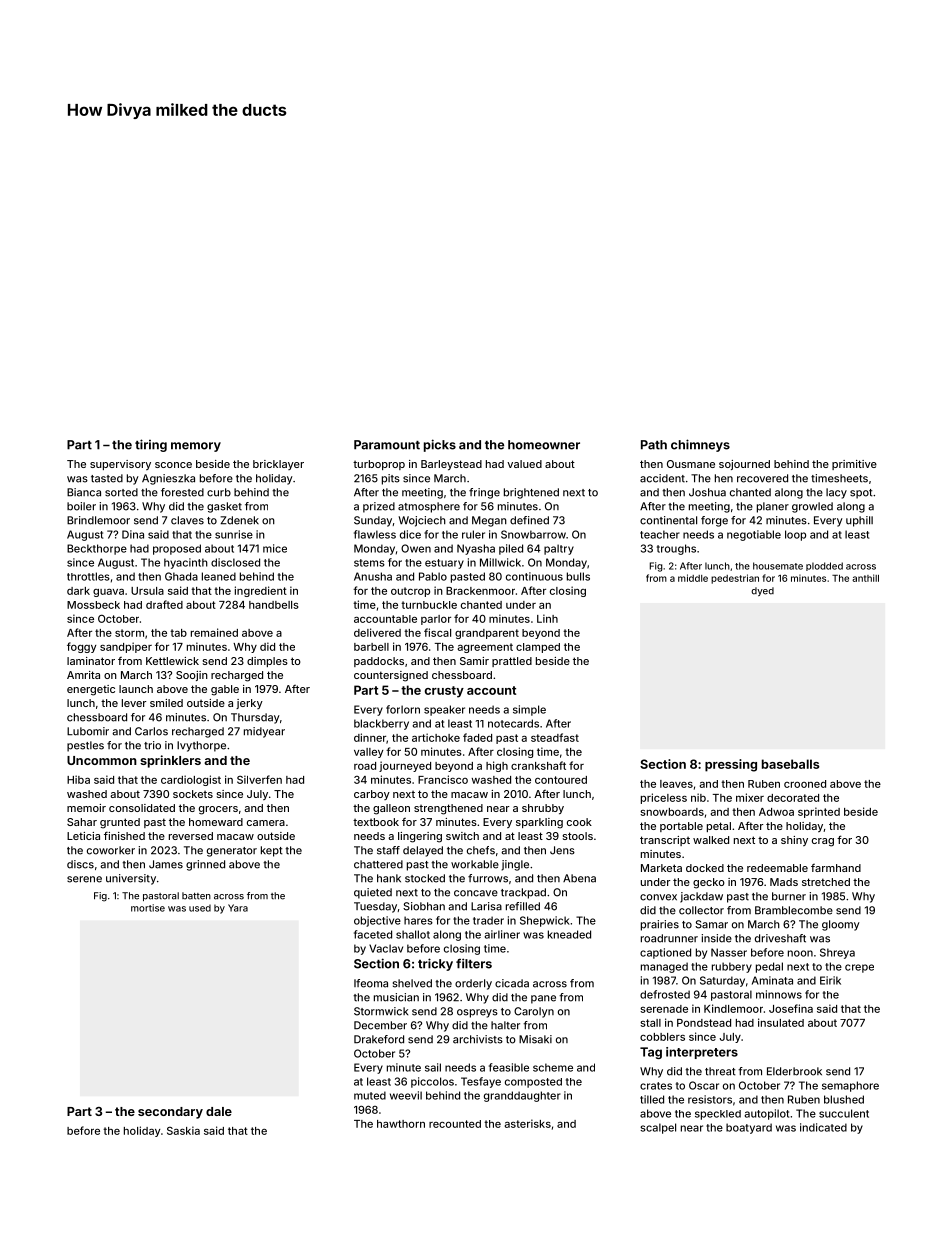 The width and height of the document is (952, 1233). Describe the element at coordinates (93, 605) in the document. I see `Mossbeck` at that location.
